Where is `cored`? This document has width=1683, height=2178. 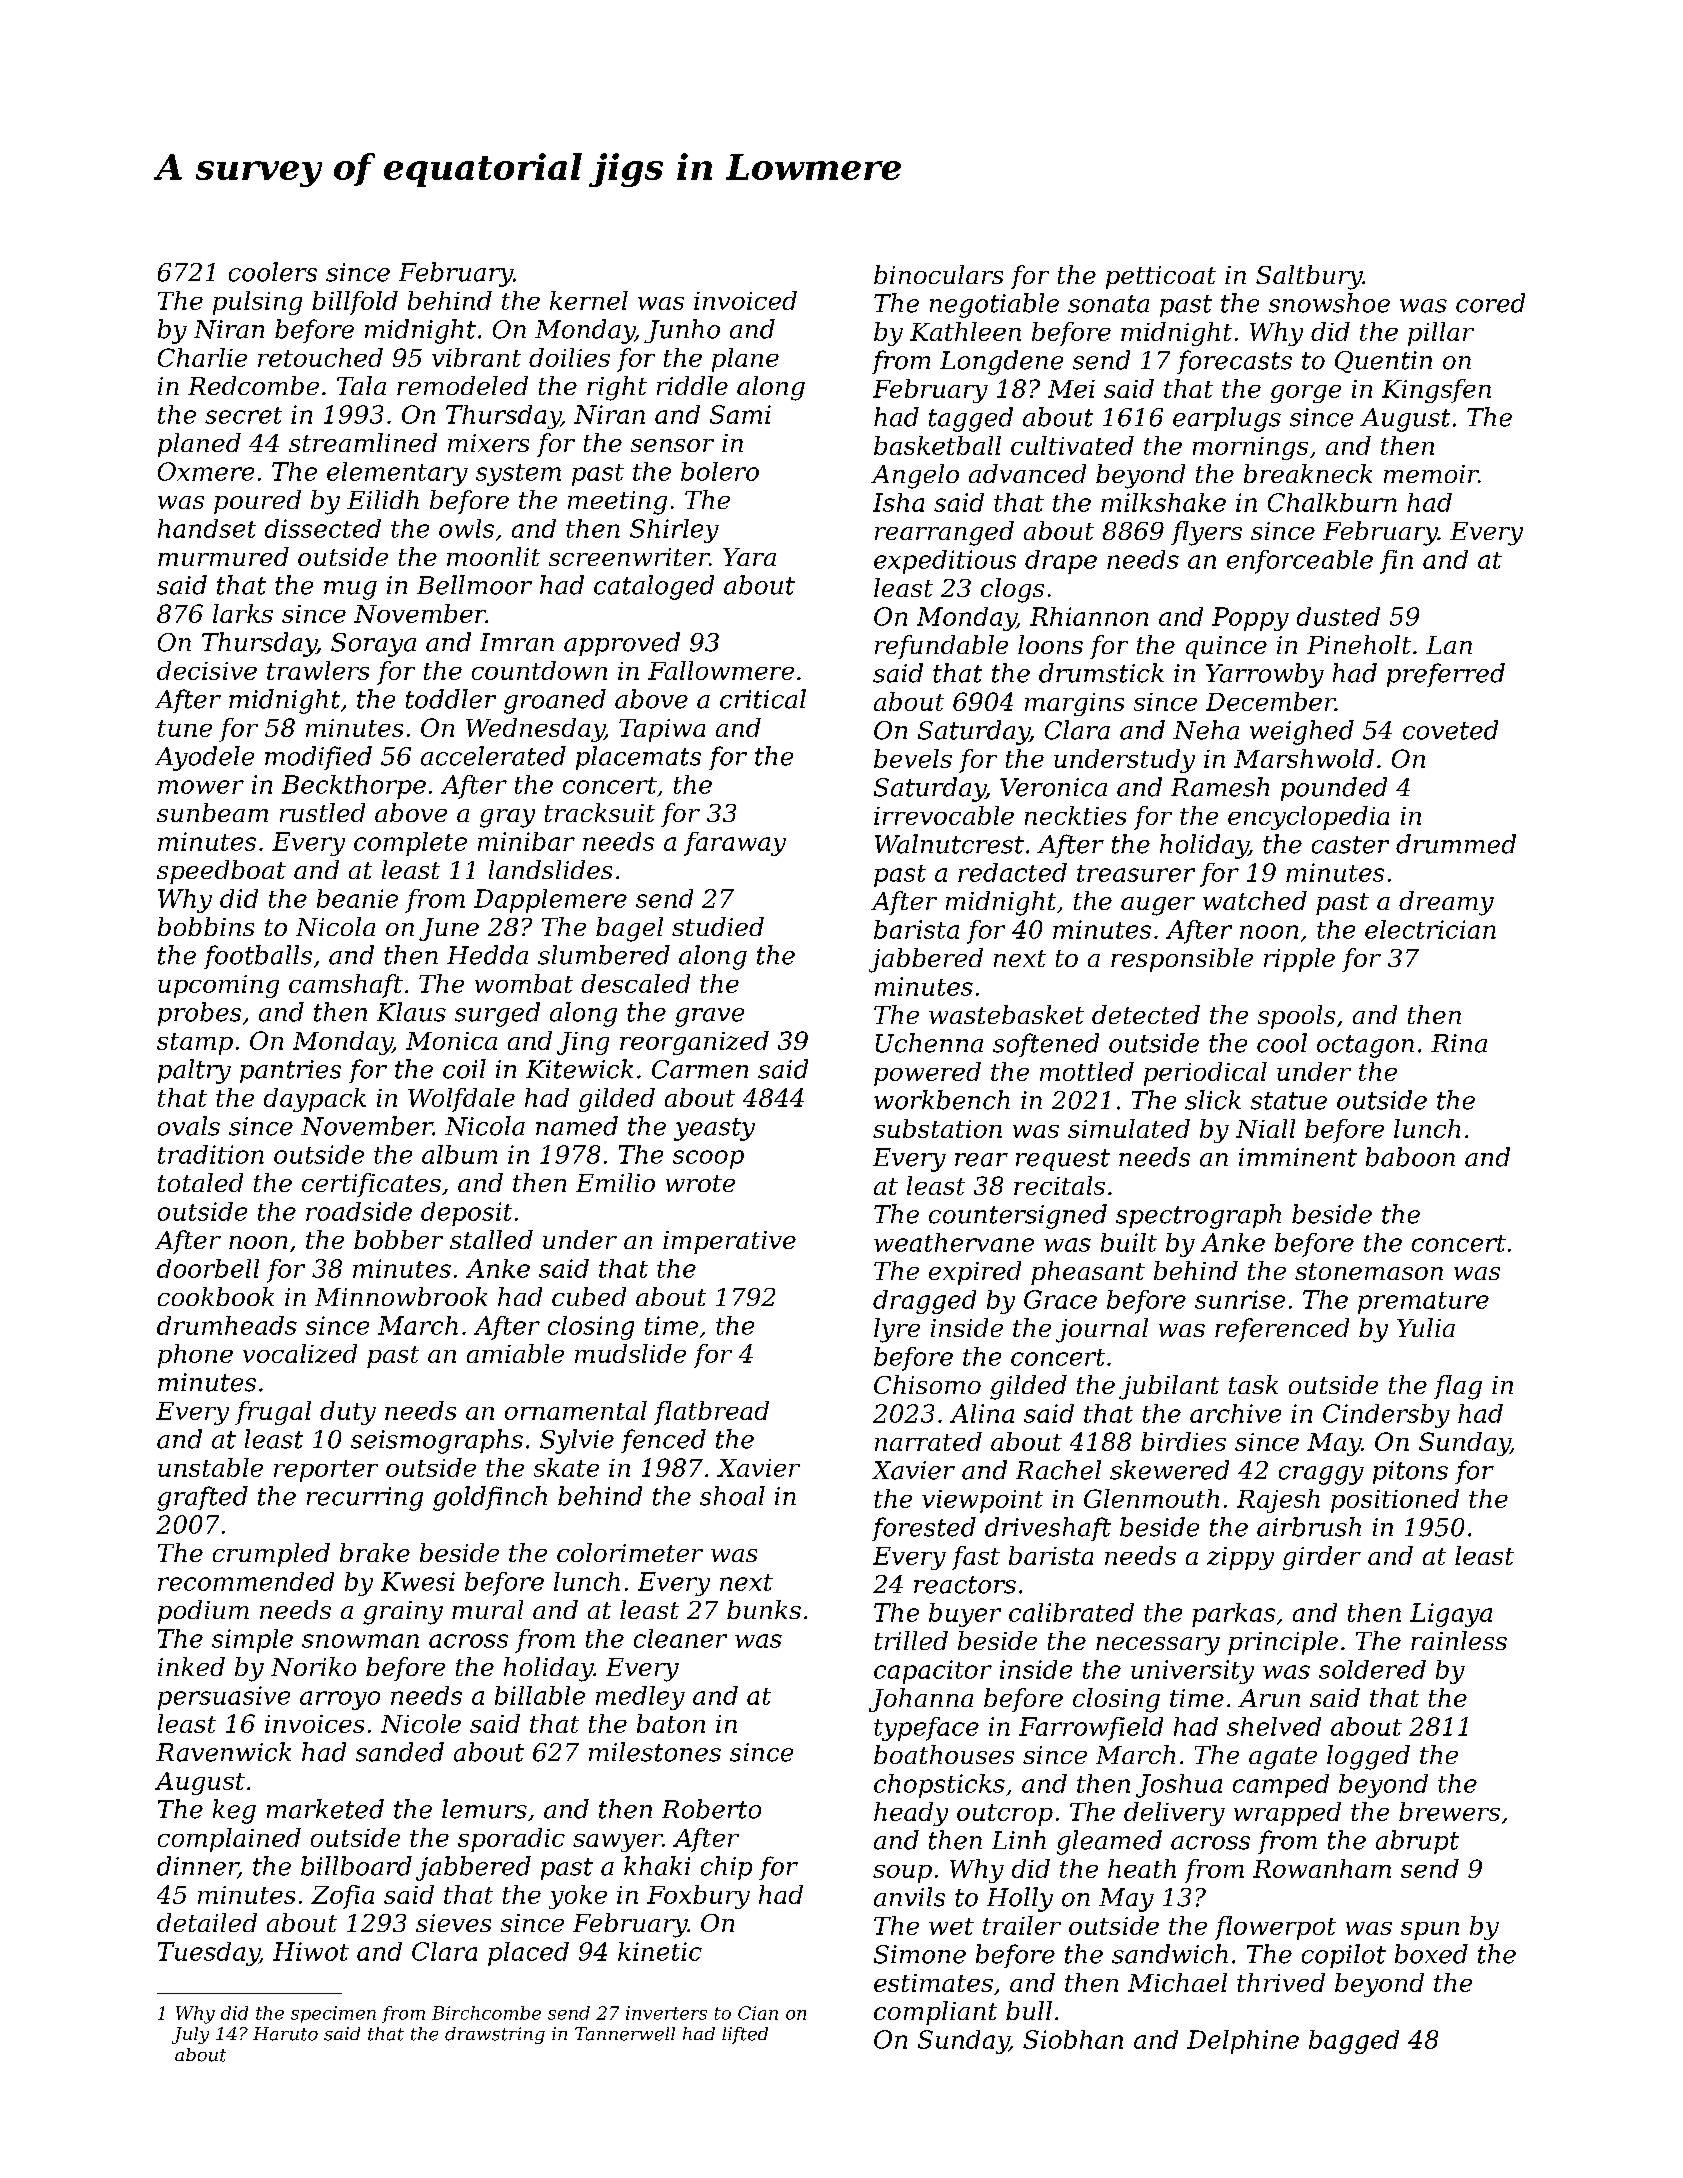 cored is located at coordinates (1490, 303).
